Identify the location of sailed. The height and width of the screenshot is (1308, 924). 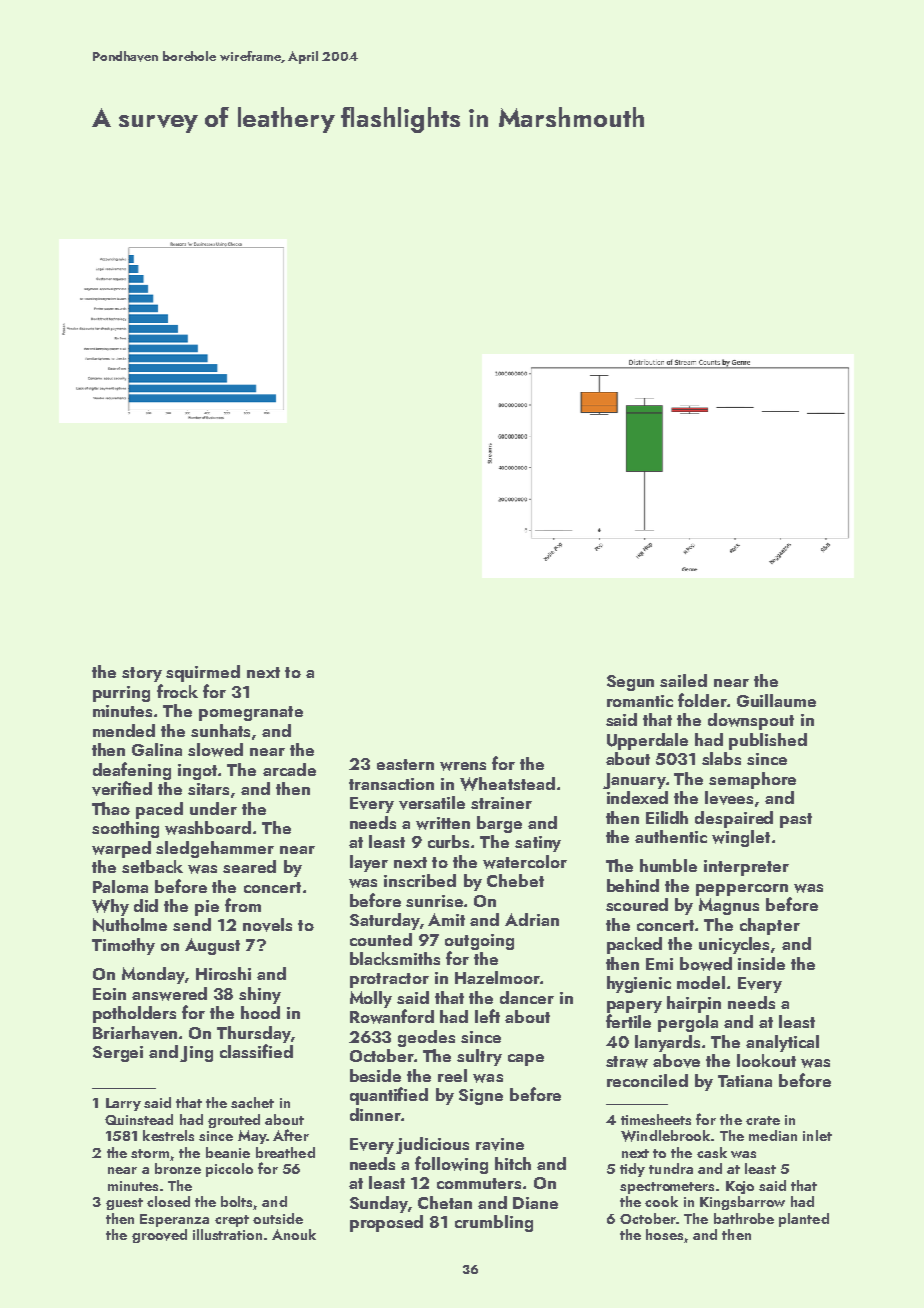
(683, 680).
